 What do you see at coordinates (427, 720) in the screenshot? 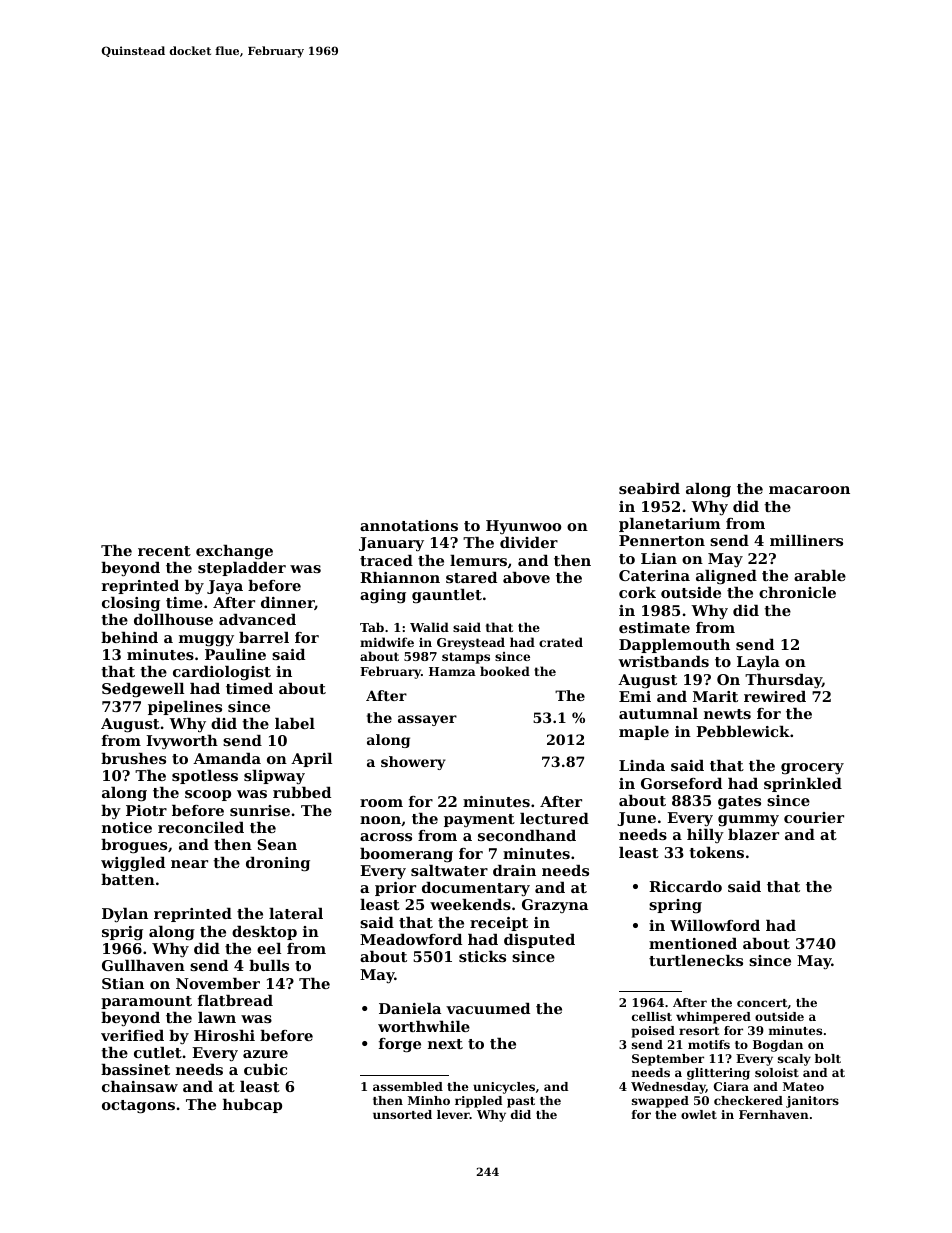
I see `assayer` at bounding box center [427, 720].
